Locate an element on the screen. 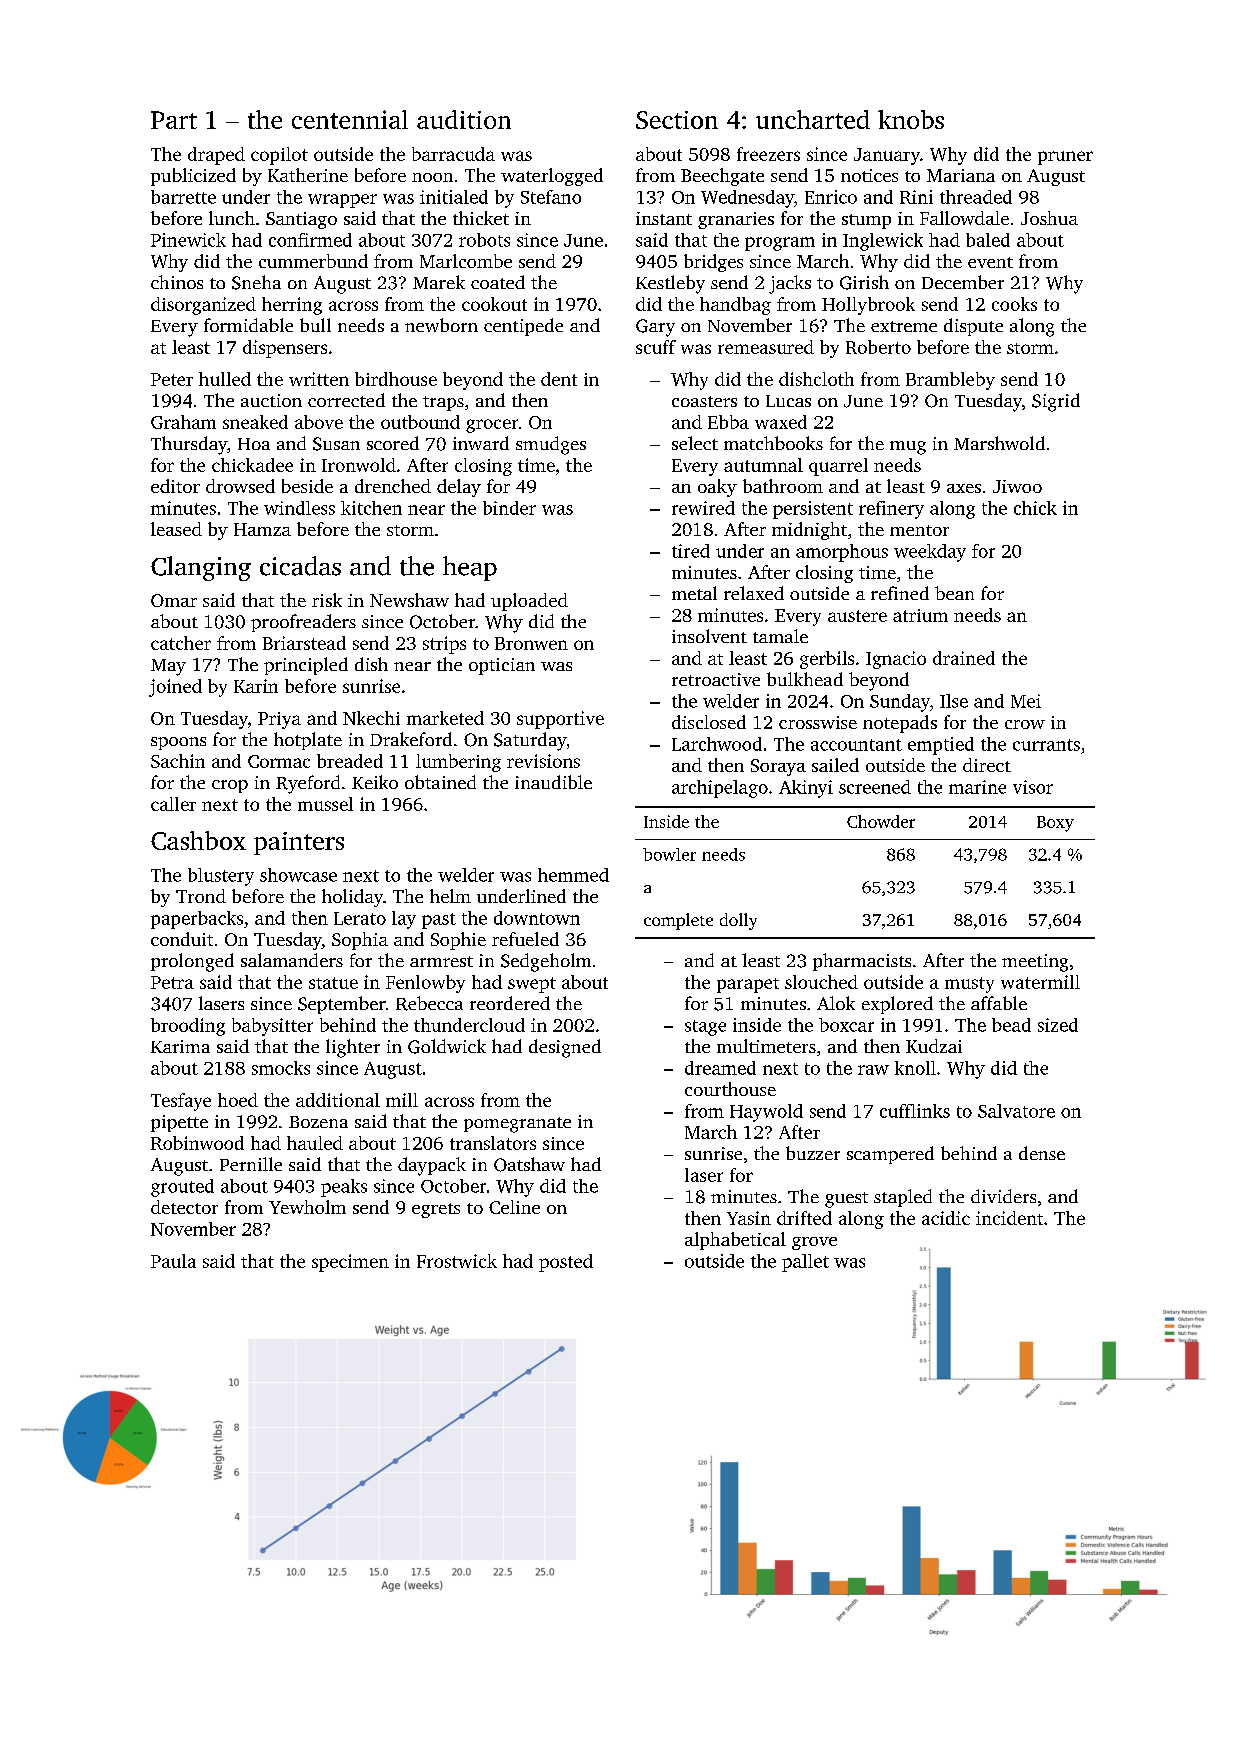 Image resolution: width=1245 pixels, height=1760 pixels. Lerato is located at coordinates (360, 918).
